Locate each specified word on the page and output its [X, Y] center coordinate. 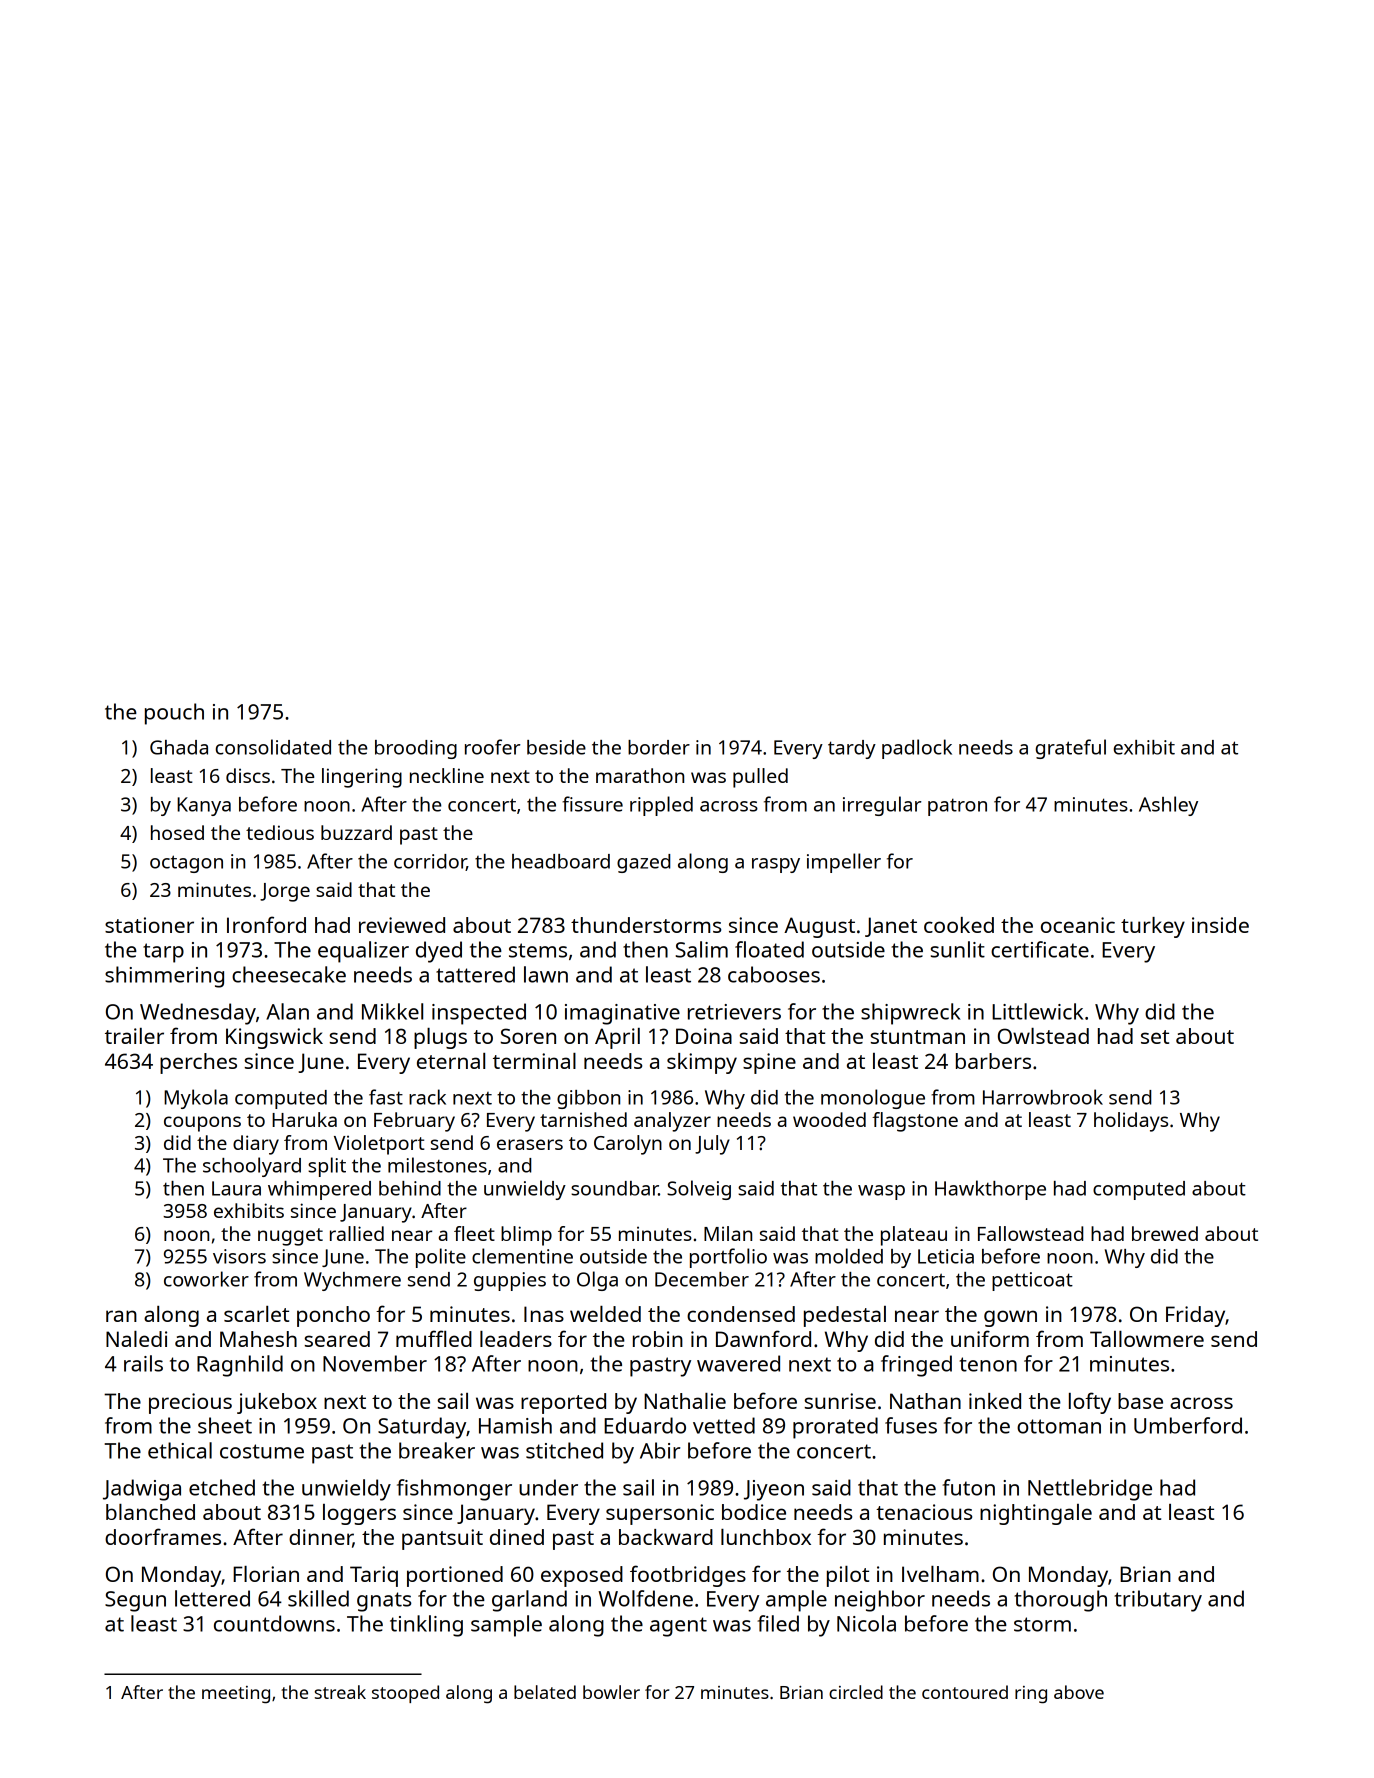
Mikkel [392, 1011]
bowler [611, 1692]
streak [340, 1692]
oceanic [1078, 925]
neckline [447, 775]
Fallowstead [1030, 1233]
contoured [965, 1692]
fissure [592, 804]
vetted [724, 1425]
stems [538, 950]
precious [190, 1403]
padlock [917, 749]
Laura [236, 1188]
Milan [728, 1233]
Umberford [1188, 1425]
